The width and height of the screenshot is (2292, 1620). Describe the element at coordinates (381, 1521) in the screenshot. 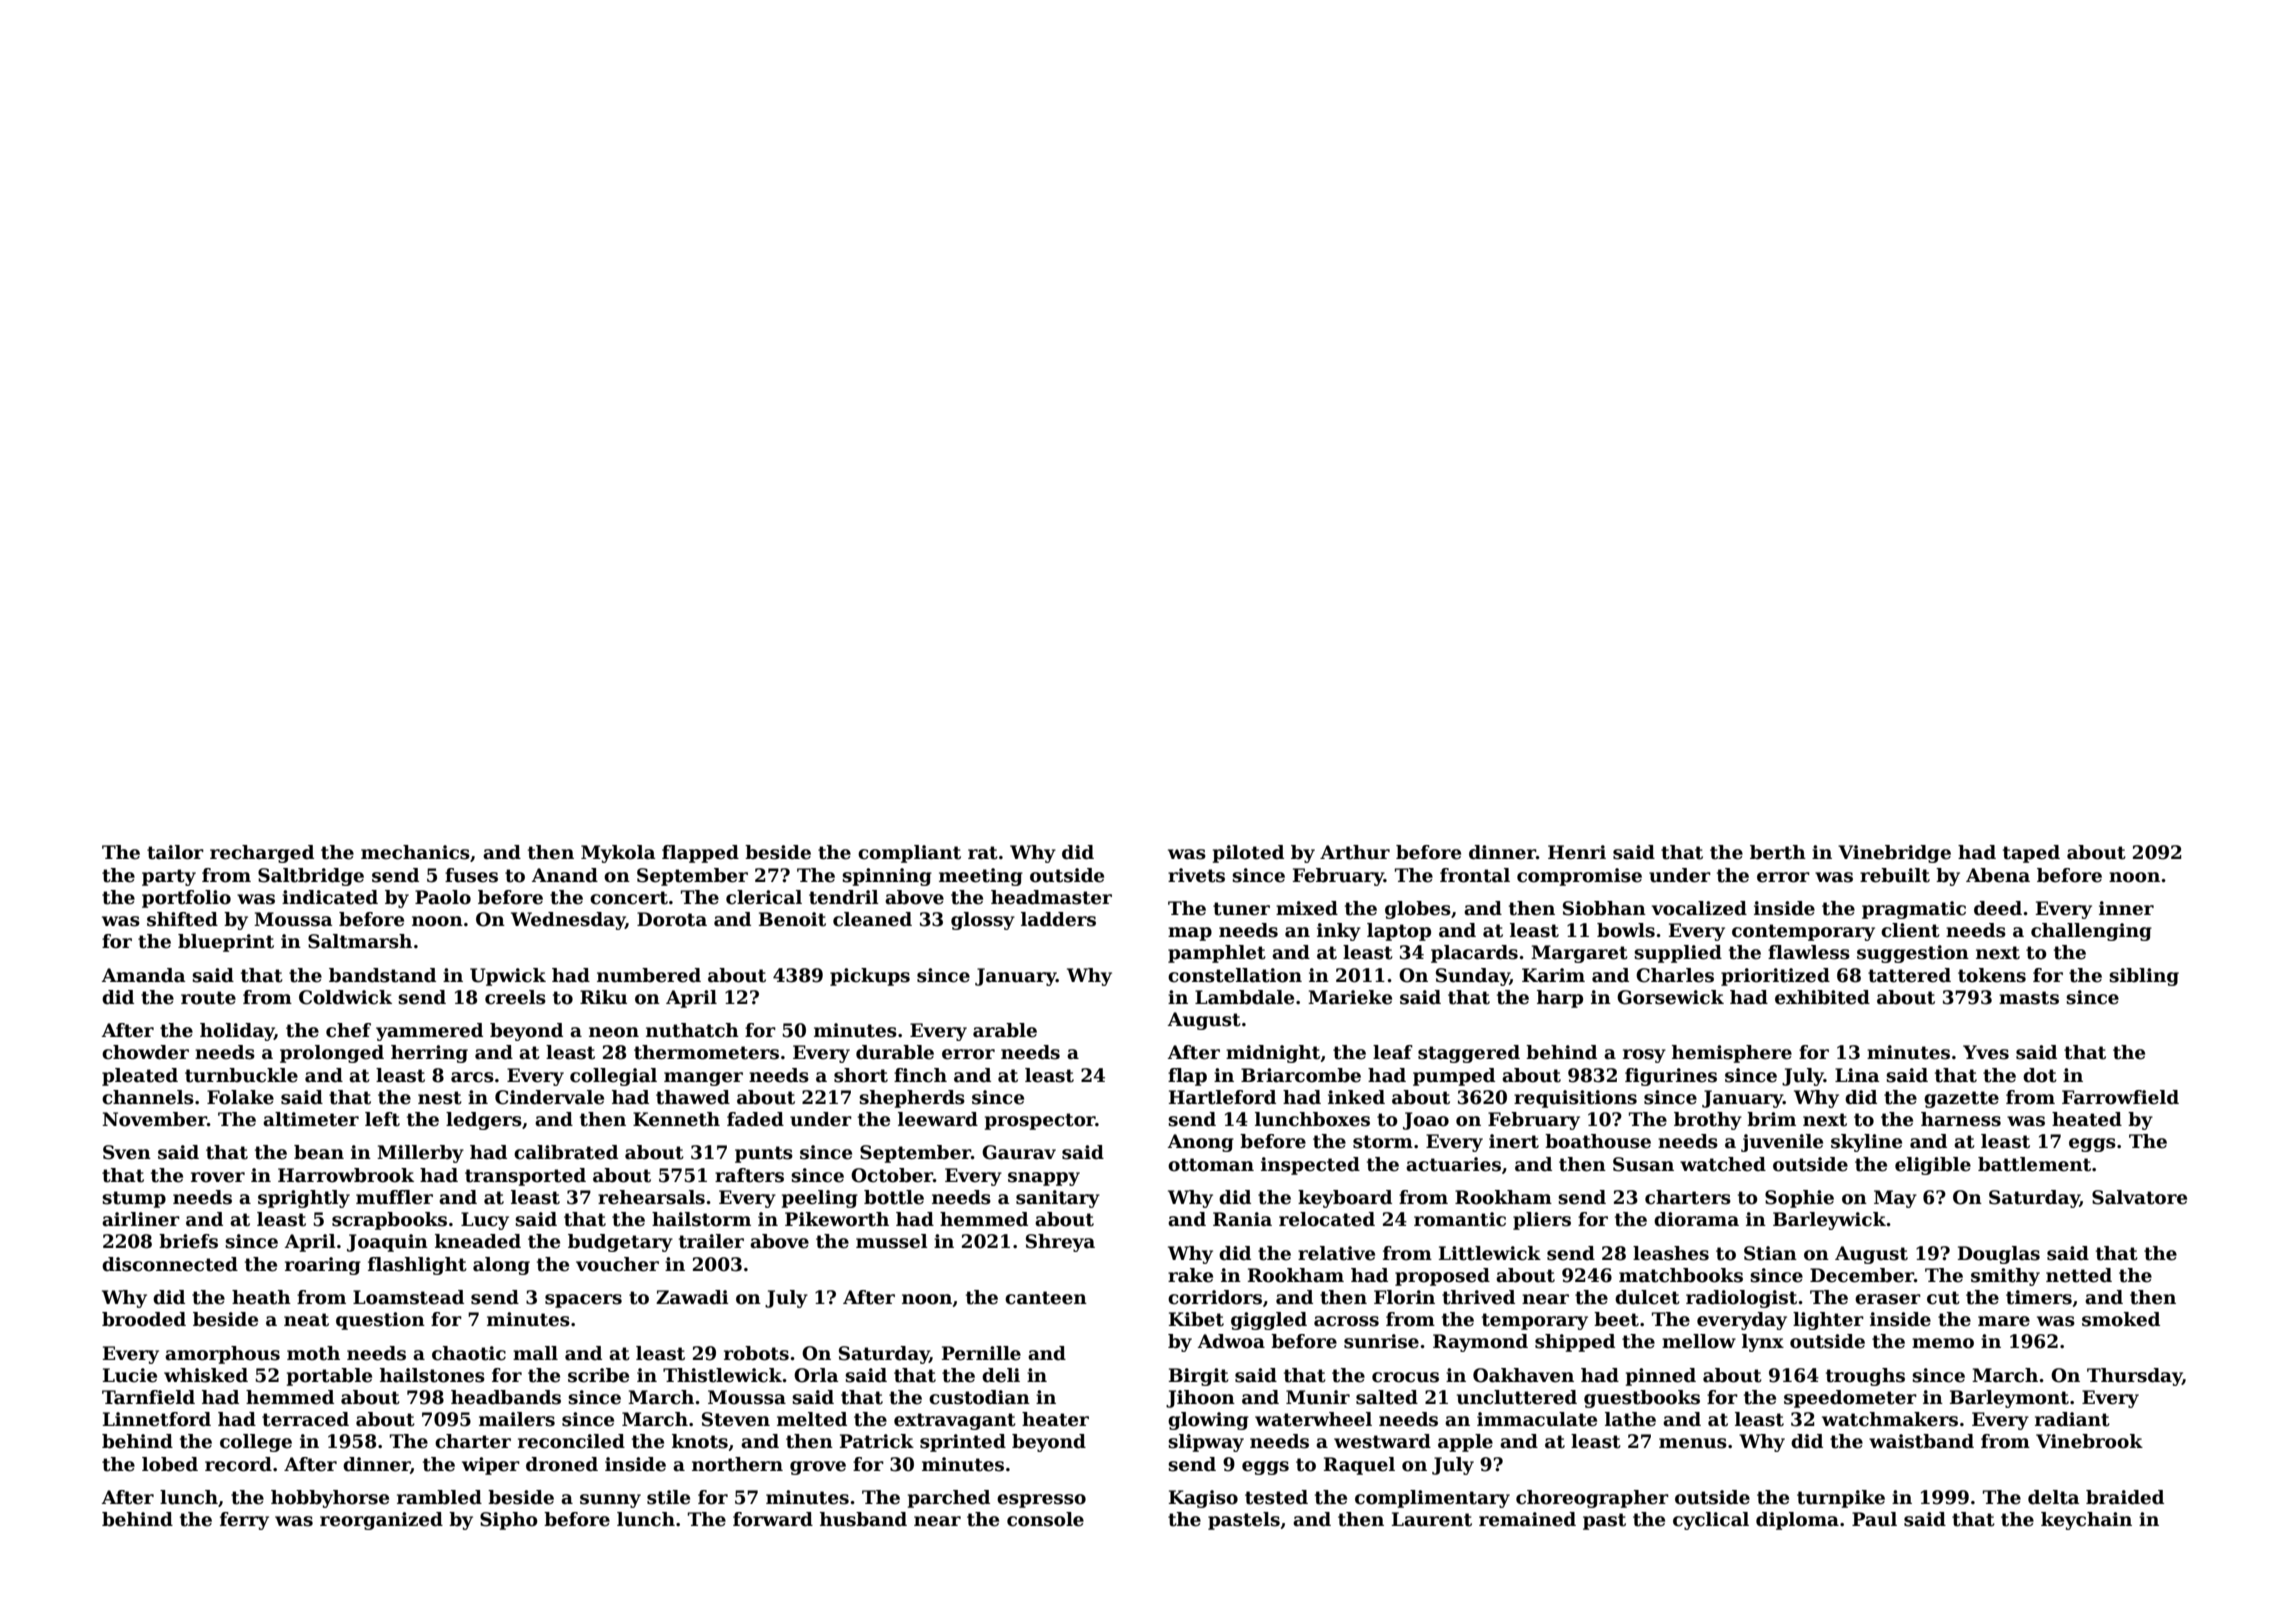

I see `reorganized` at that location.
